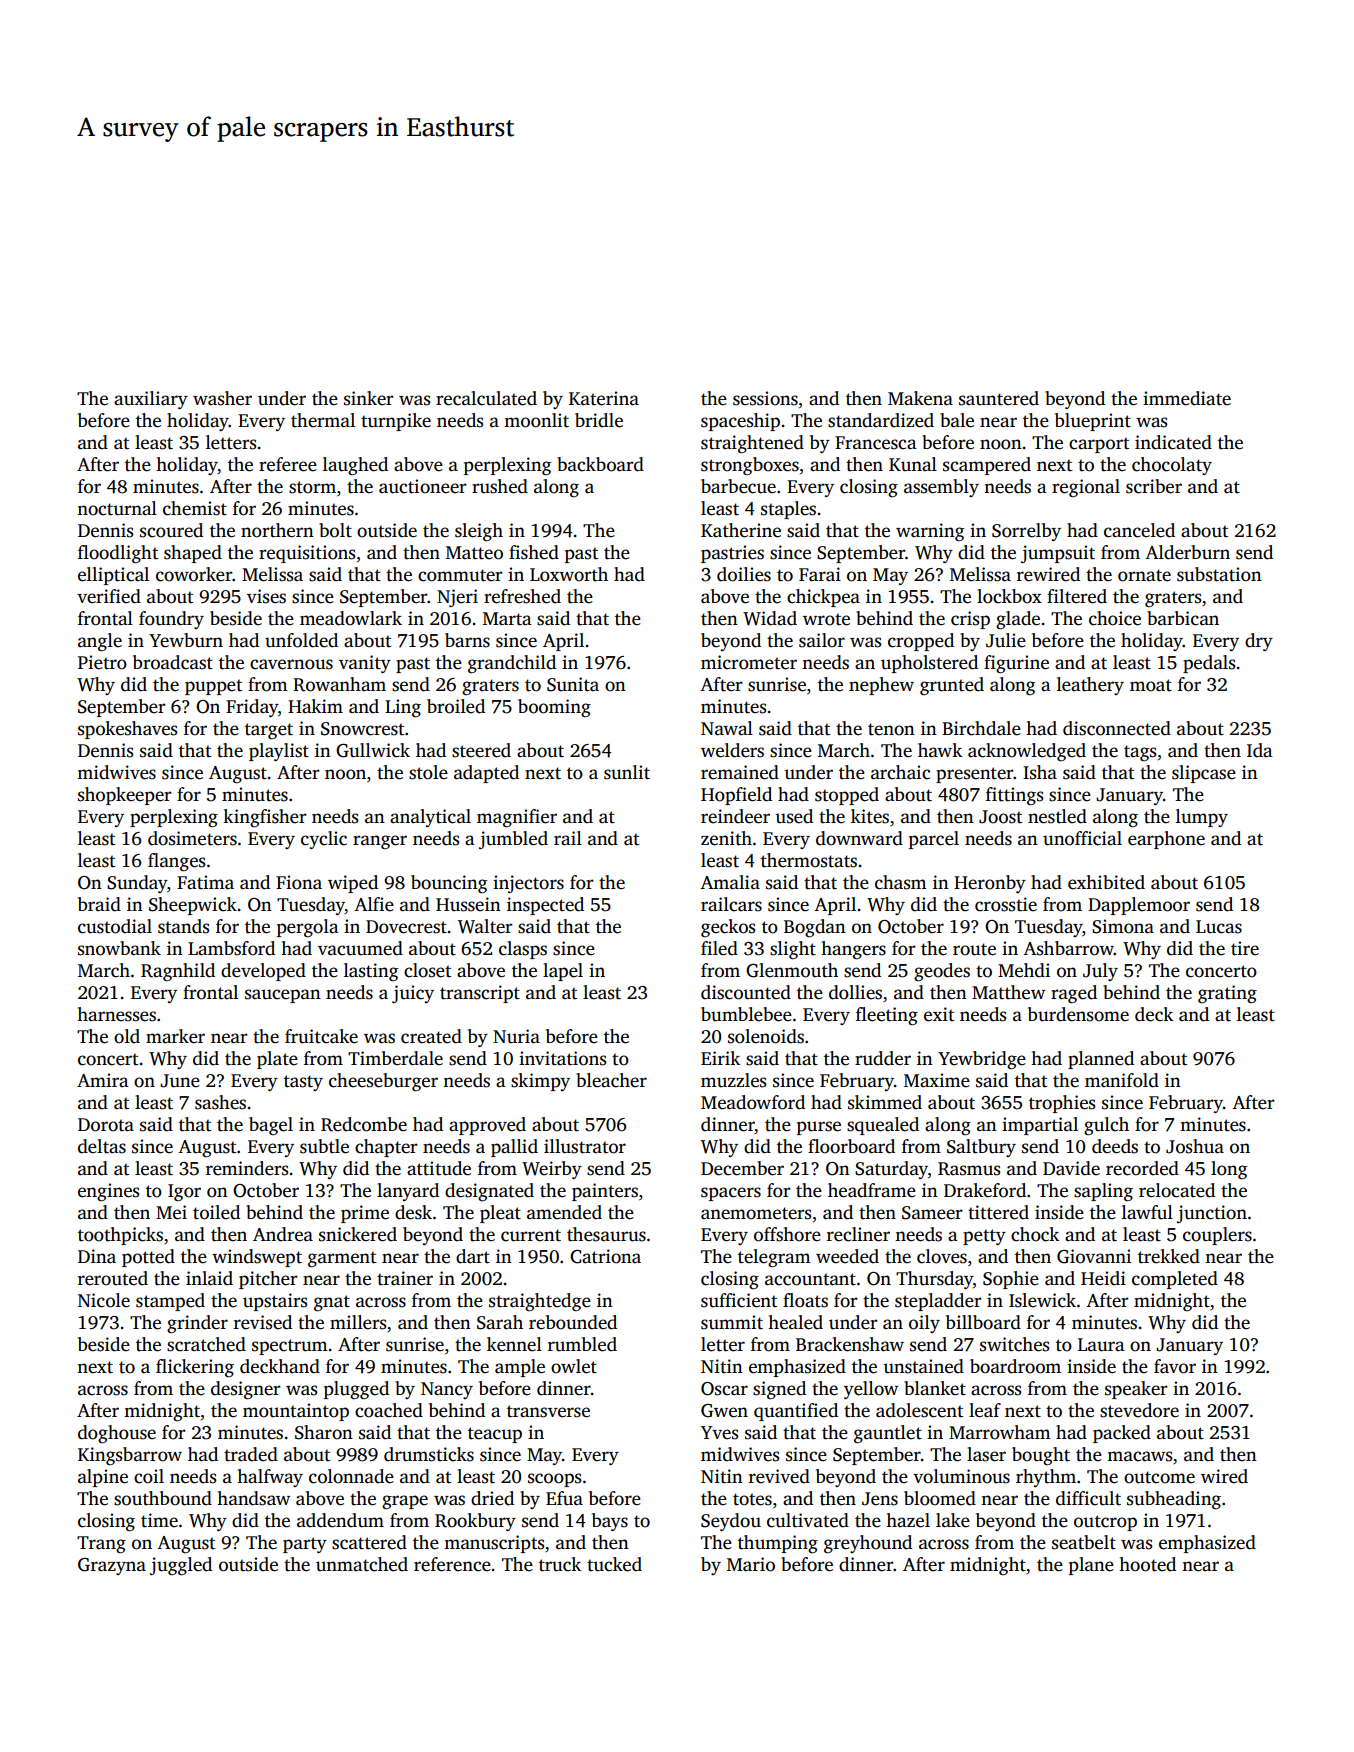  I want to click on stole, so click(428, 772).
